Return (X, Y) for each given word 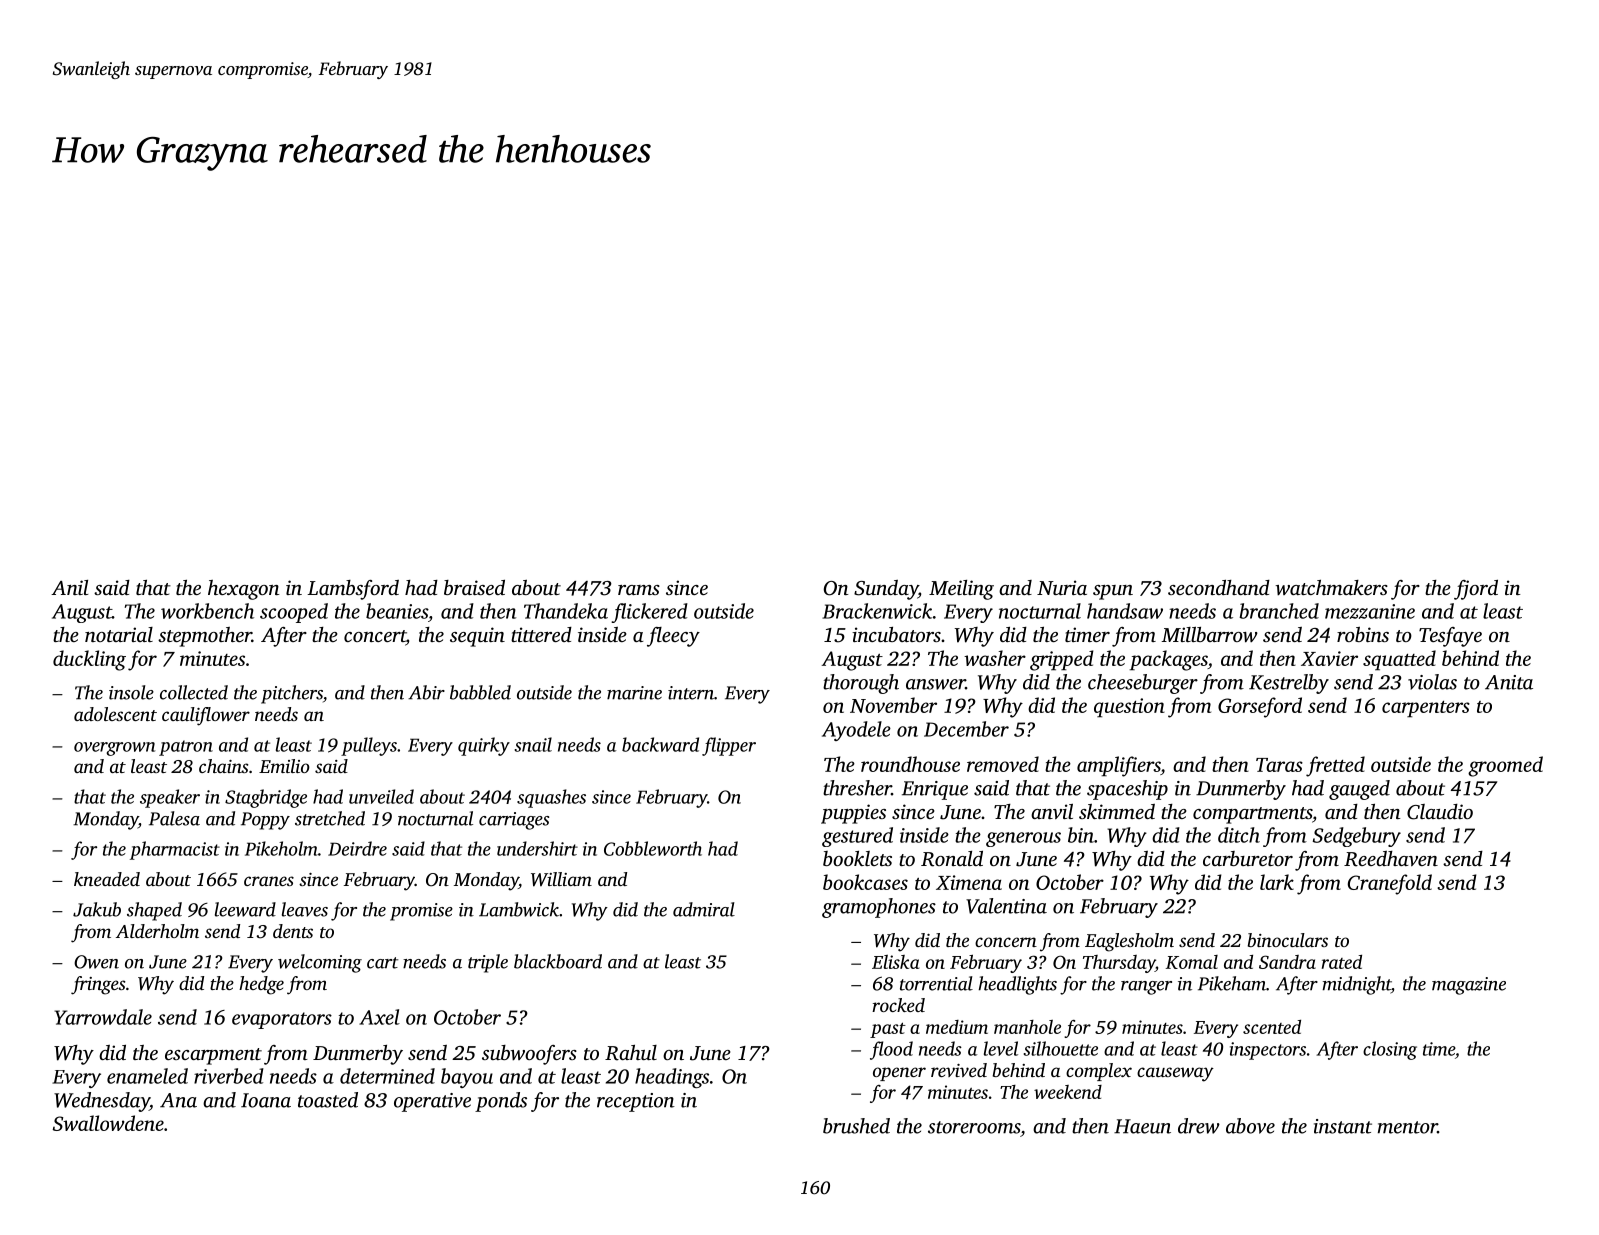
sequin (477, 637)
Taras (1279, 765)
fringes (98, 985)
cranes (269, 881)
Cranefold (1390, 884)
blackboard (558, 961)
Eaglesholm (1129, 942)
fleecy (673, 637)
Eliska (895, 962)
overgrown (114, 749)
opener (899, 1074)
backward (660, 744)
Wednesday (102, 1102)
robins (1363, 634)
